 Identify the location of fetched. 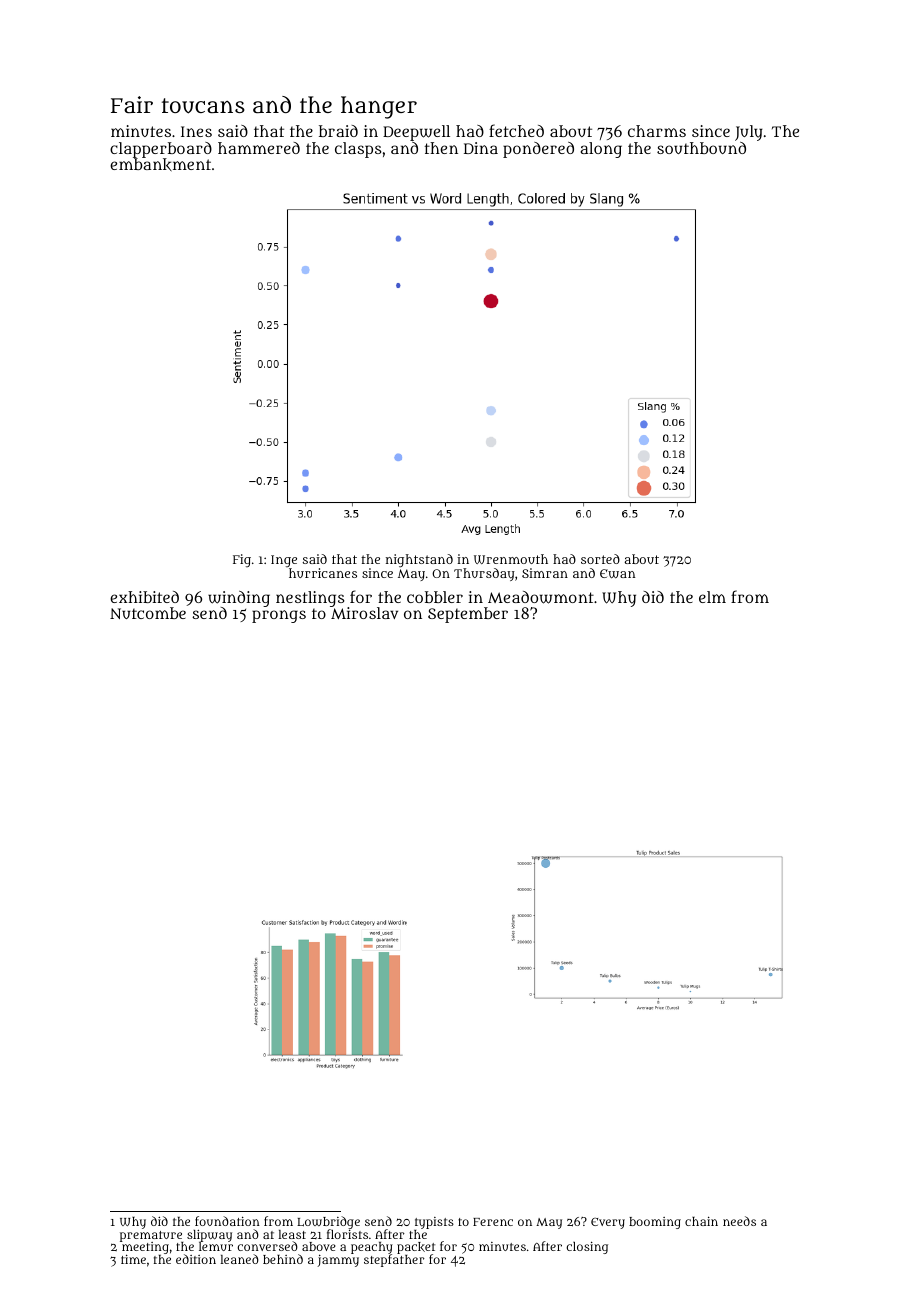
(516, 130).
